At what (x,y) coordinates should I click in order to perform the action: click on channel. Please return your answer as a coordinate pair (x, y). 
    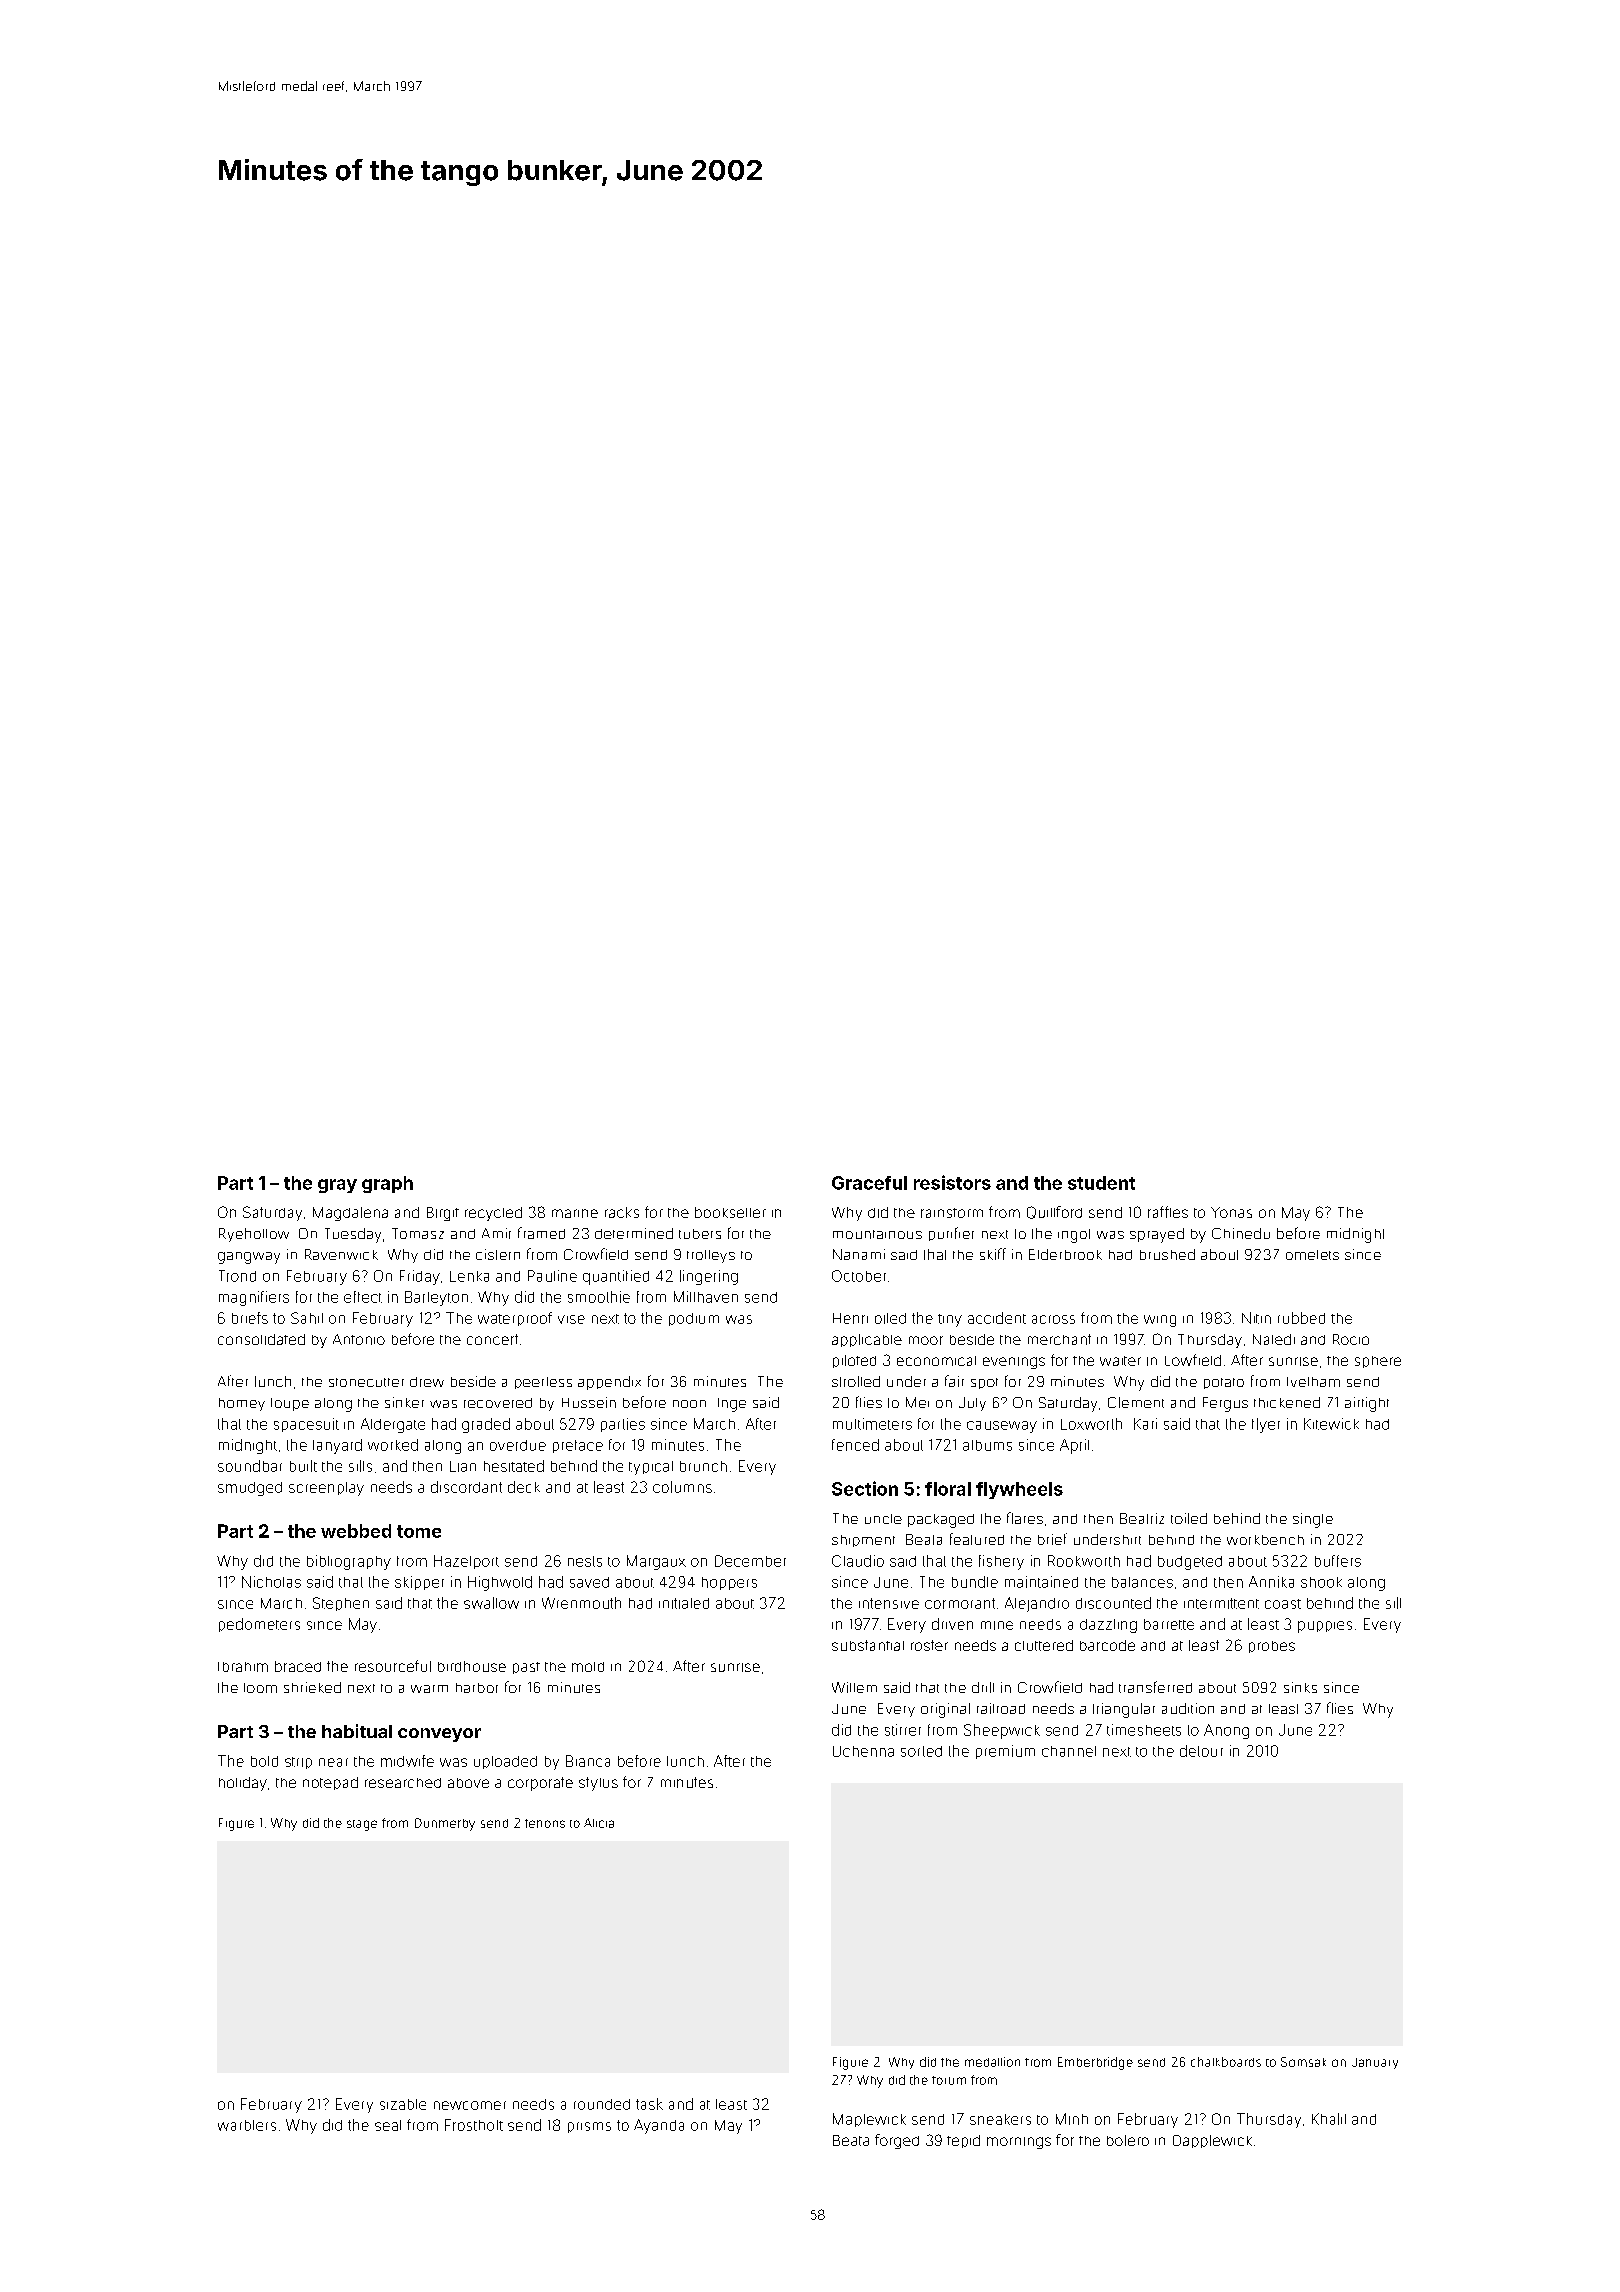
    Looking at the image, I should click on (1069, 1751).
